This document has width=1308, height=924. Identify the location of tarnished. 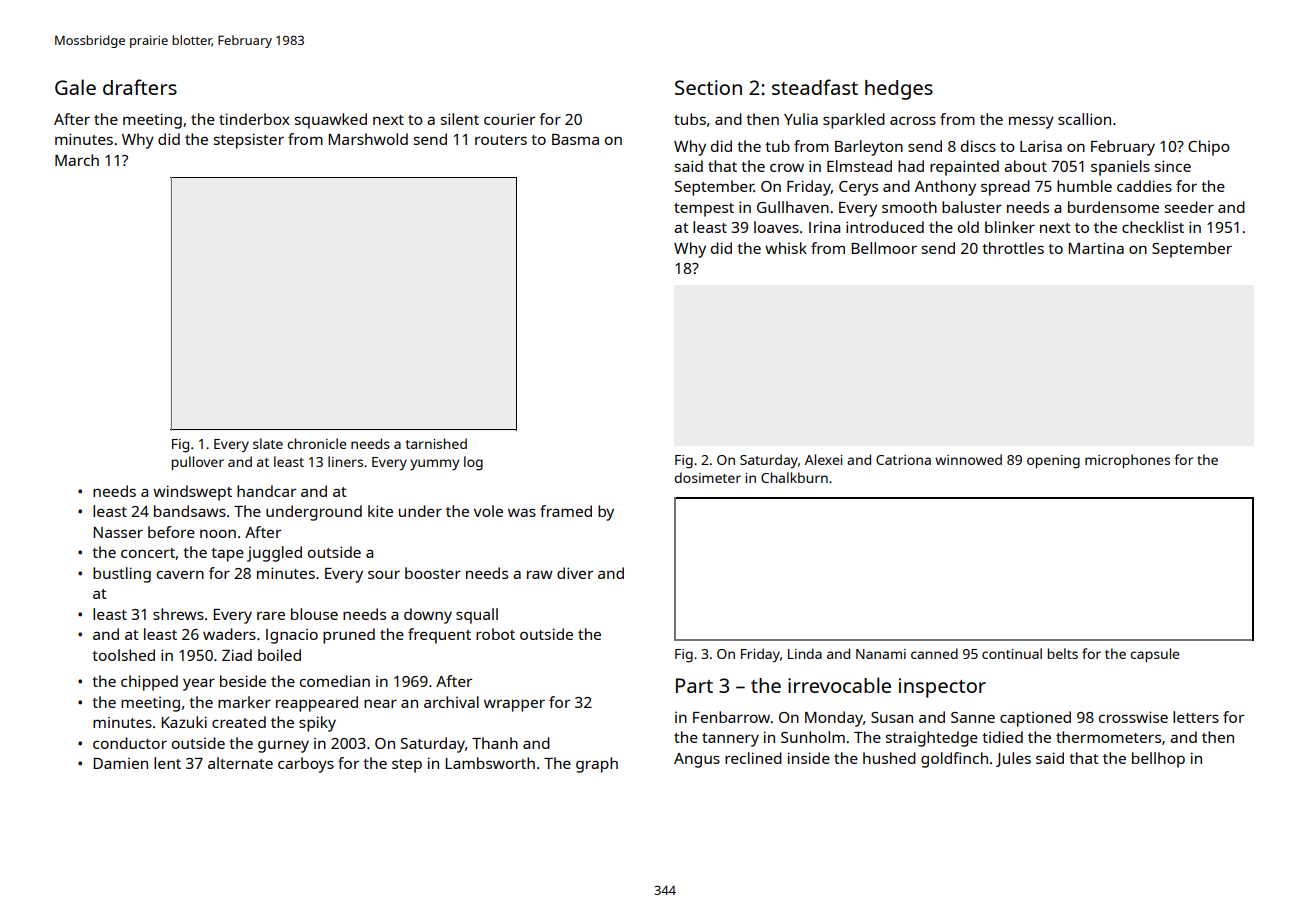
(436, 443).
